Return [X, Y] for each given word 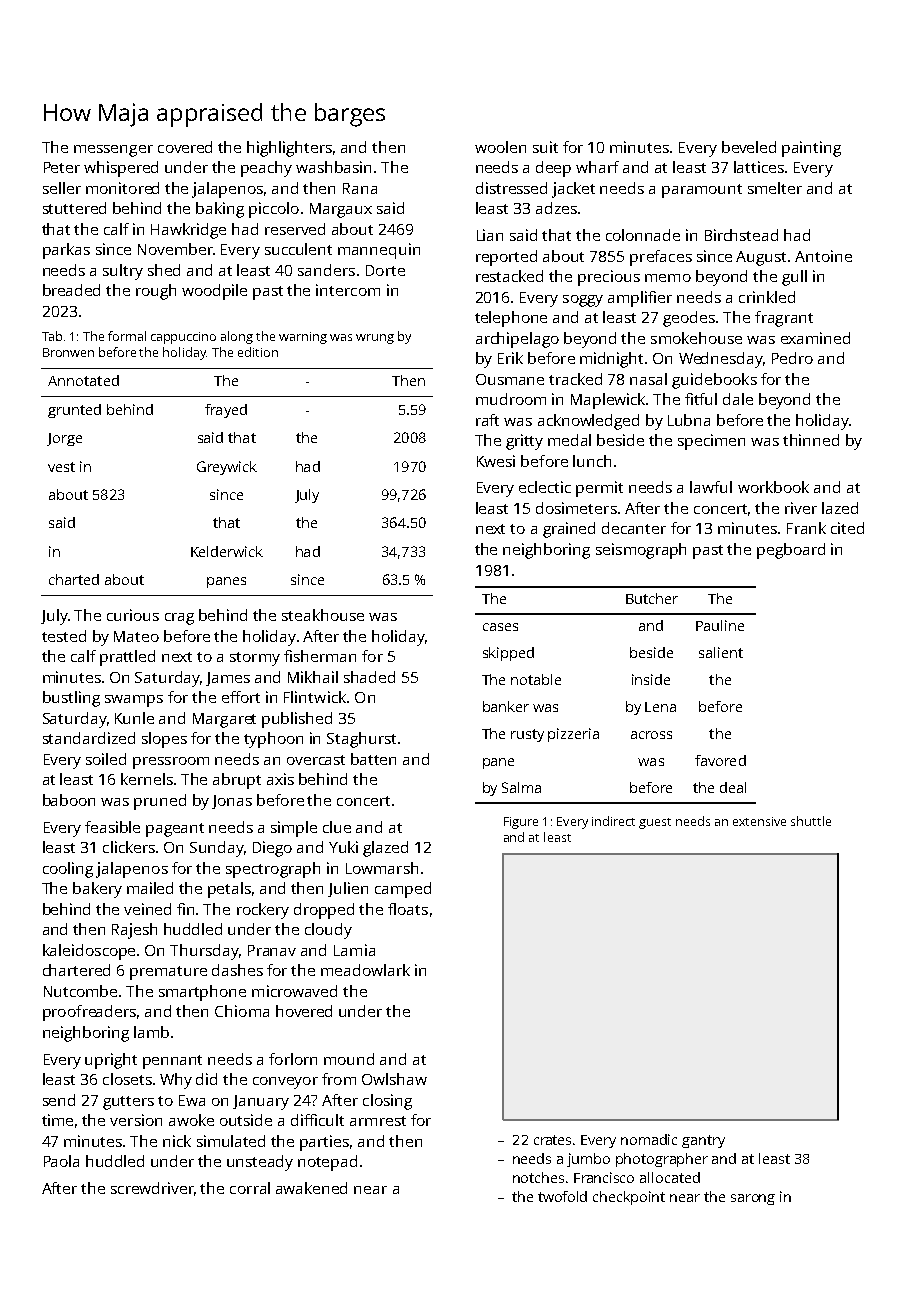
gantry [703, 1141]
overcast [316, 760]
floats [408, 909]
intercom [348, 290]
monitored [122, 188]
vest [61, 467]
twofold [562, 1196]
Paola [61, 1161]
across [651, 735]
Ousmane [510, 379]
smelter [775, 188]
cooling [68, 870]
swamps [134, 701]
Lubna [689, 420]
